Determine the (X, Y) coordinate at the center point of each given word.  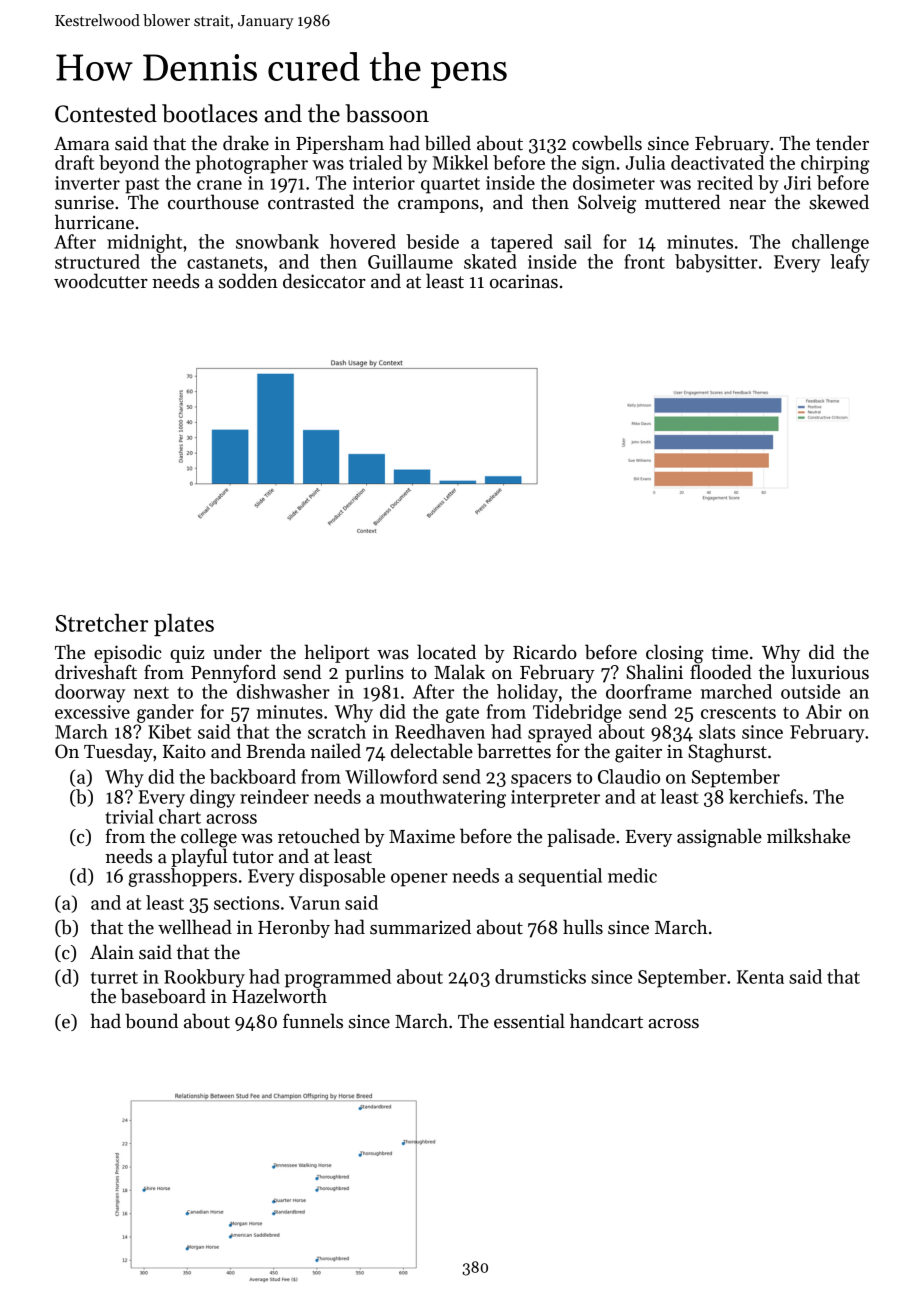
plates (184, 625)
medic (632, 875)
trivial (129, 816)
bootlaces (210, 113)
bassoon (387, 113)
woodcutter (101, 281)
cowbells (607, 143)
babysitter (716, 263)
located (446, 652)
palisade (581, 837)
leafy (850, 263)
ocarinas (524, 281)
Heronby (294, 928)
